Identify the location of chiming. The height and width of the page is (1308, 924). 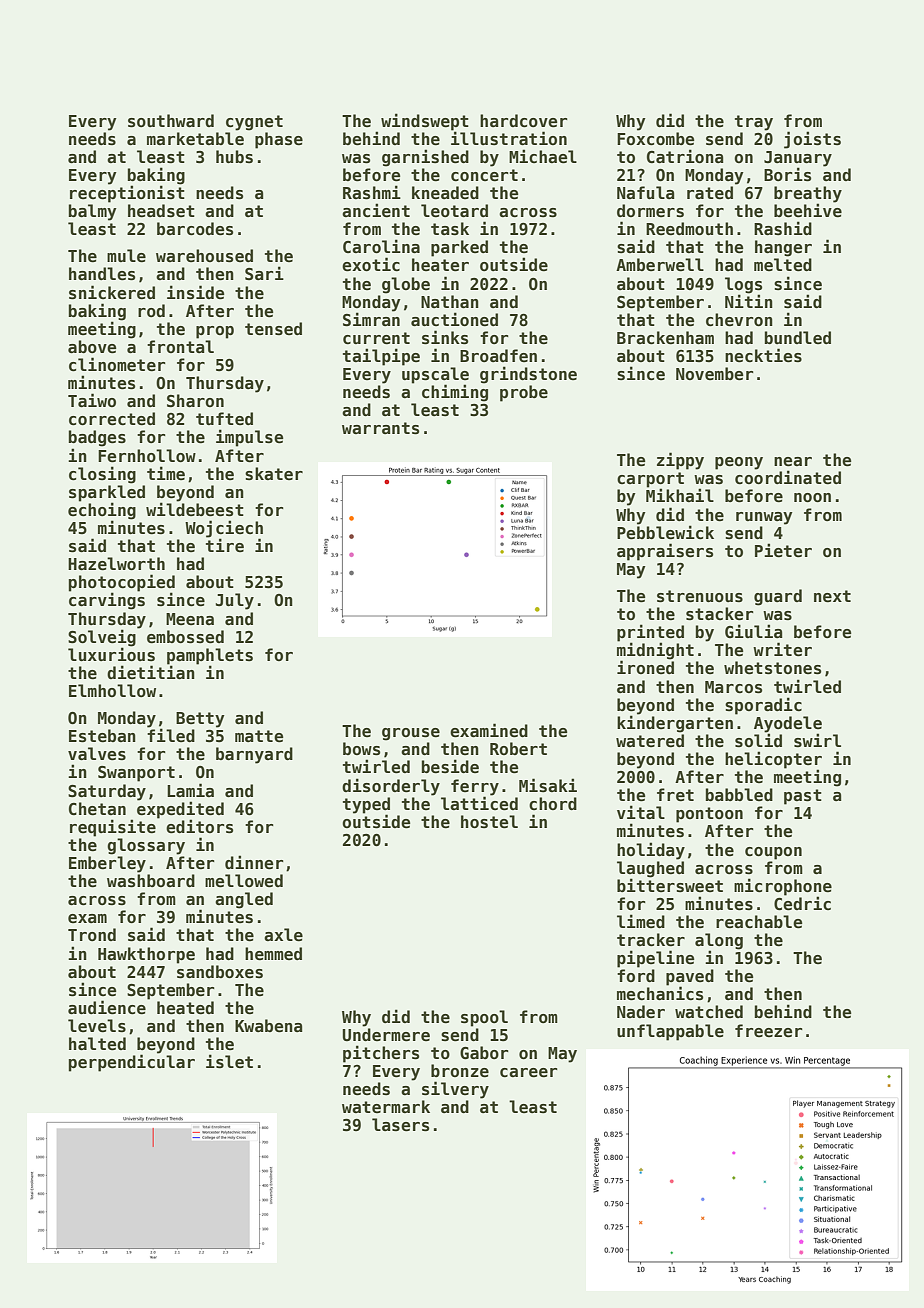
(455, 393).
